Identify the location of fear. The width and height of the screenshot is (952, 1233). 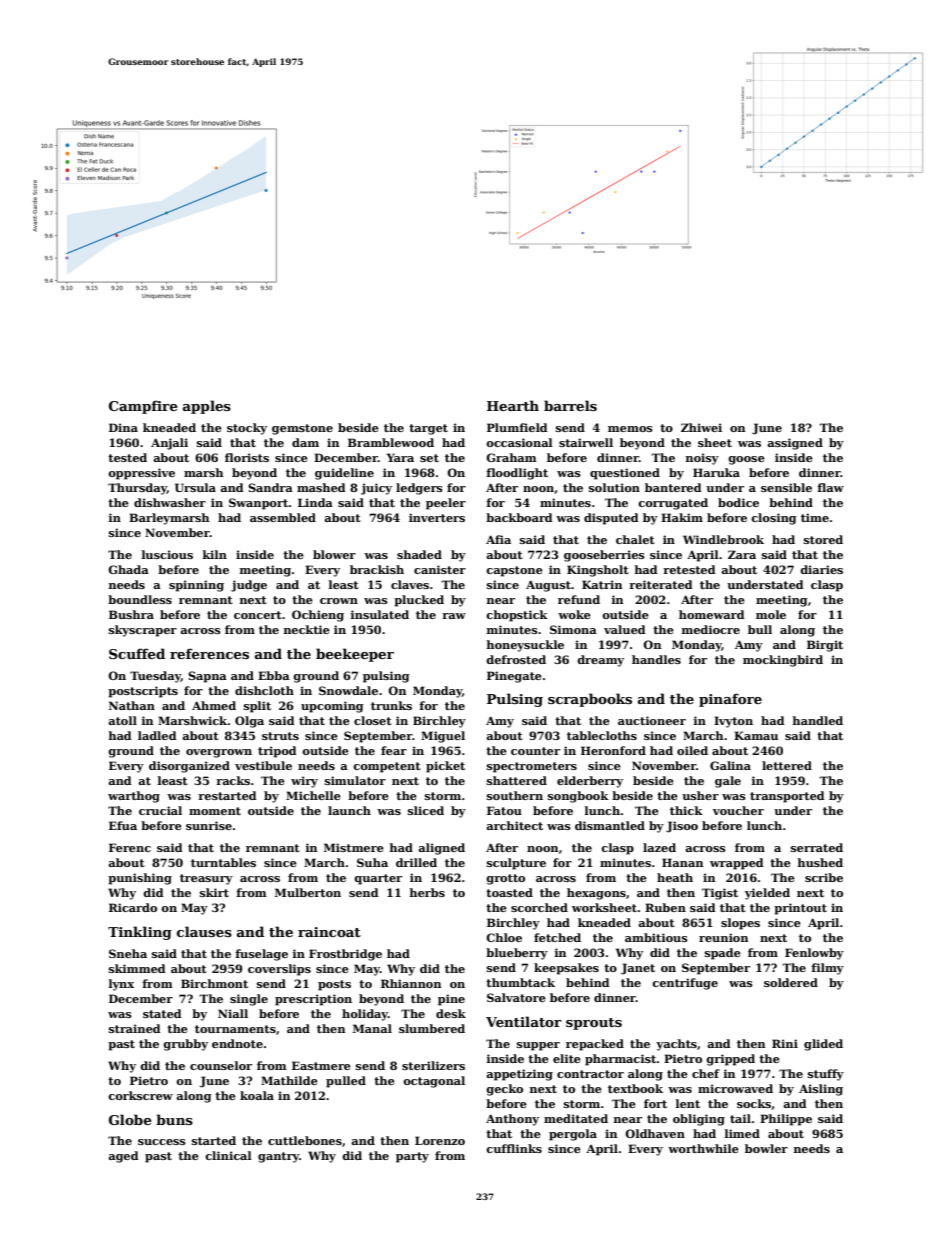
(394, 750).
